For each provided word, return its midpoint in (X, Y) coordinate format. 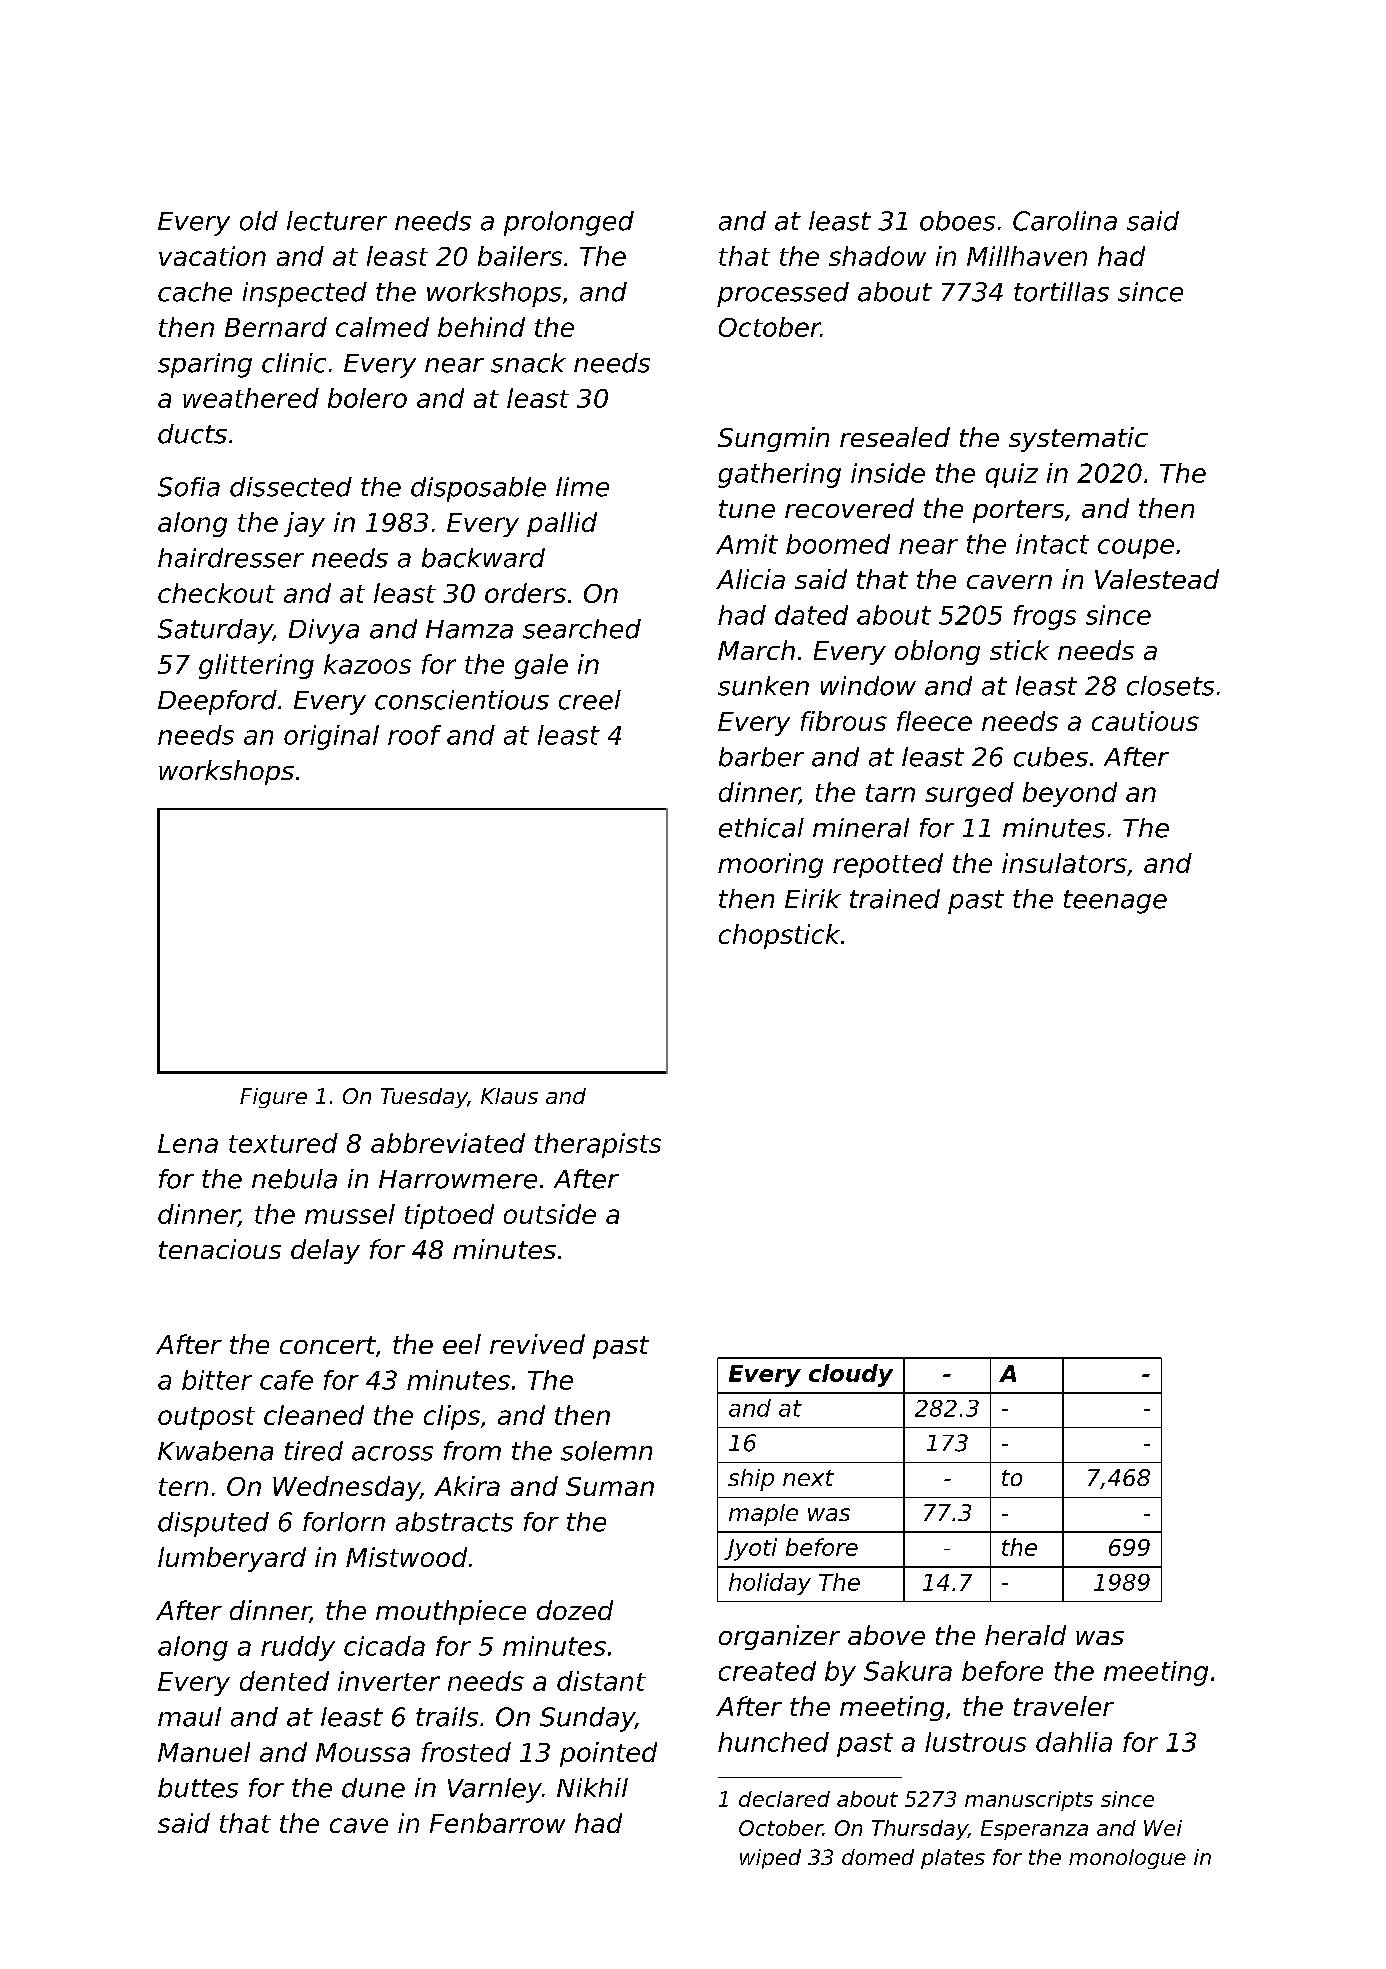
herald (1025, 1635)
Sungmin (773, 439)
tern (183, 1487)
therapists (598, 1145)
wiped (770, 1859)
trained (895, 899)
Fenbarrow (497, 1823)
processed (783, 294)
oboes (957, 221)
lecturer (337, 221)
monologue (1127, 1859)
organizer (779, 1637)
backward (483, 558)
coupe (1136, 549)
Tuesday (424, 1098)
